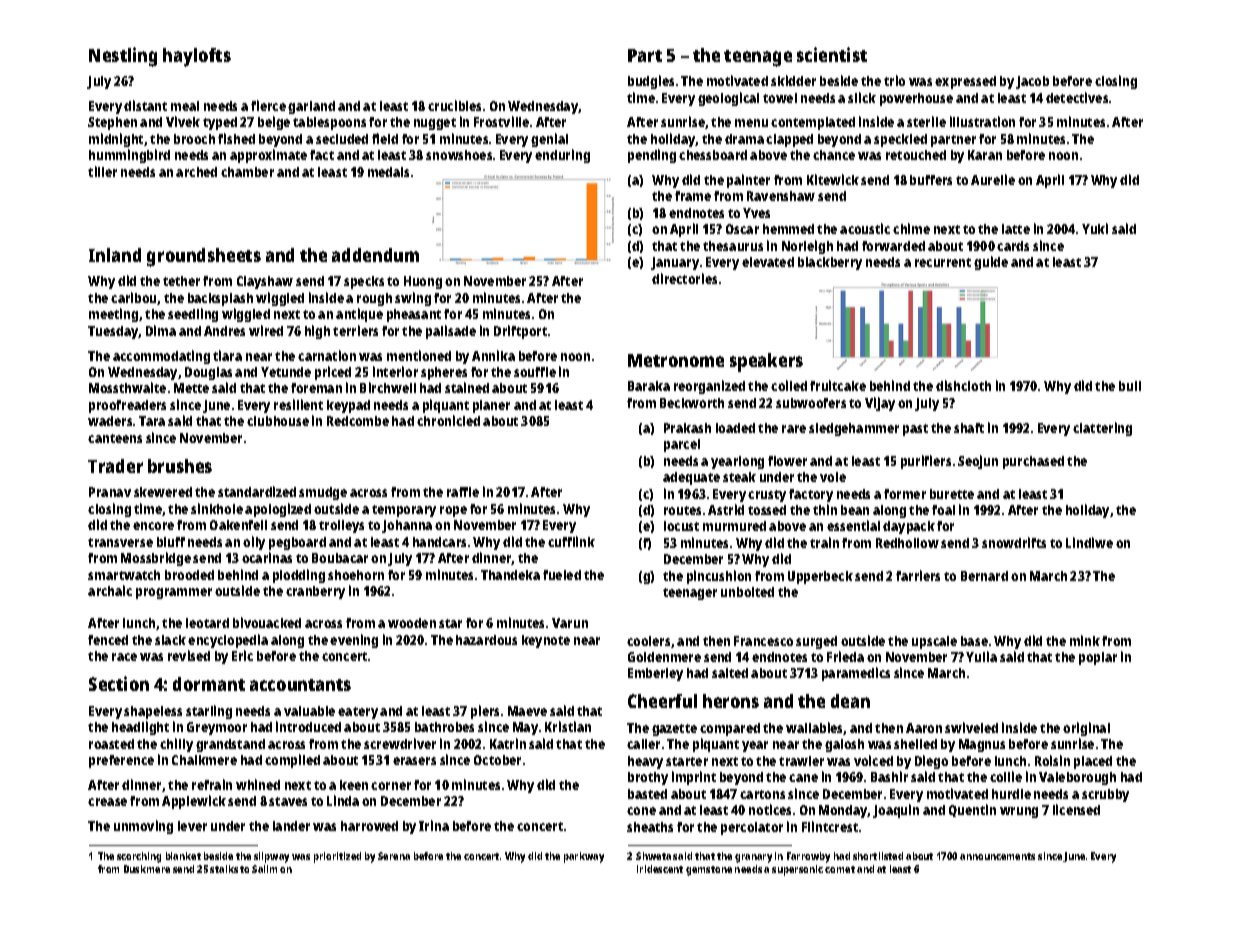 This screenshot has height=952, width=1233. Describe the element at coordinates (709, 387) in the screenshot. I see `reorganized` at that location.
